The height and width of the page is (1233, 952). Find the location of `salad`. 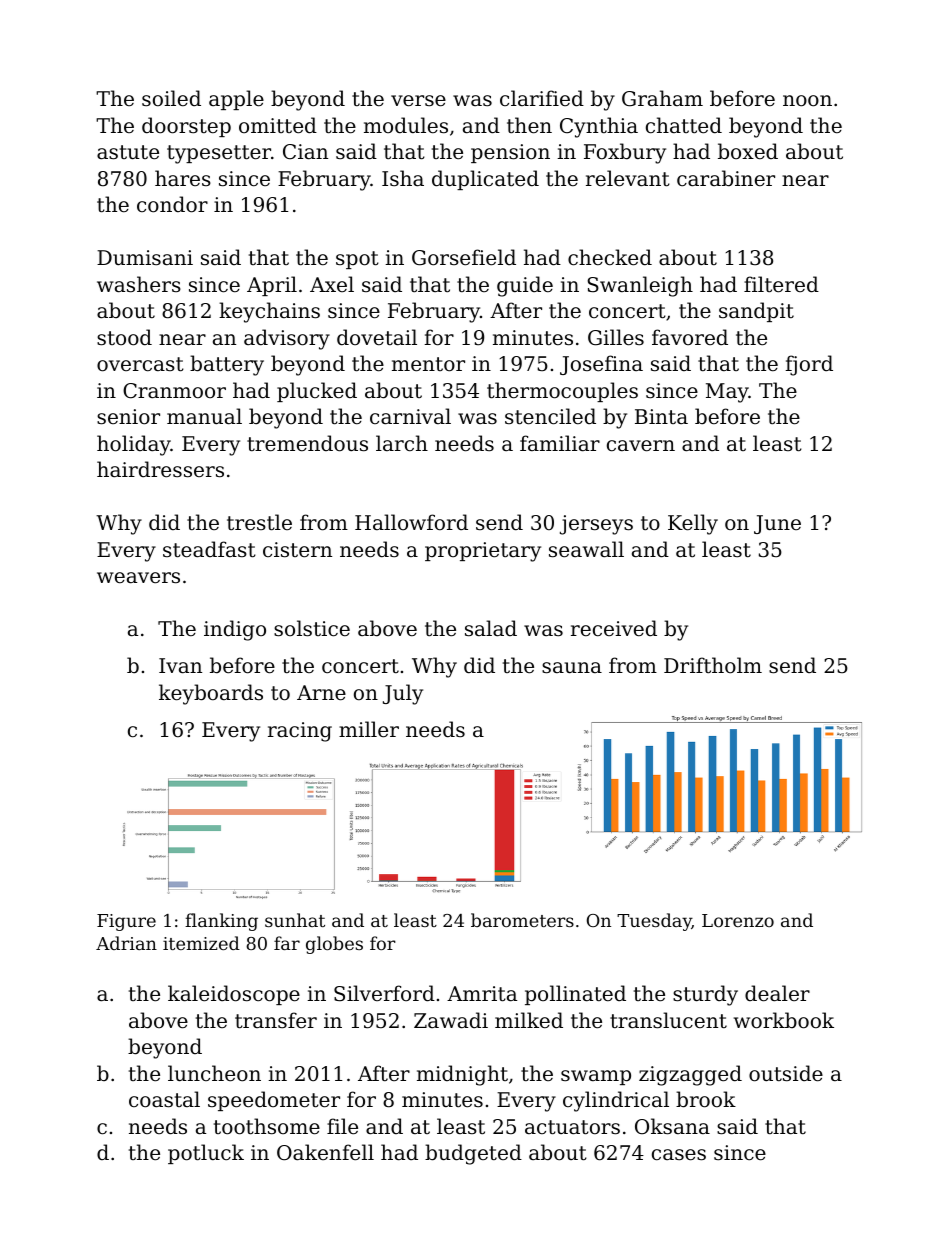

salad is located at coordinates (491, 628).
